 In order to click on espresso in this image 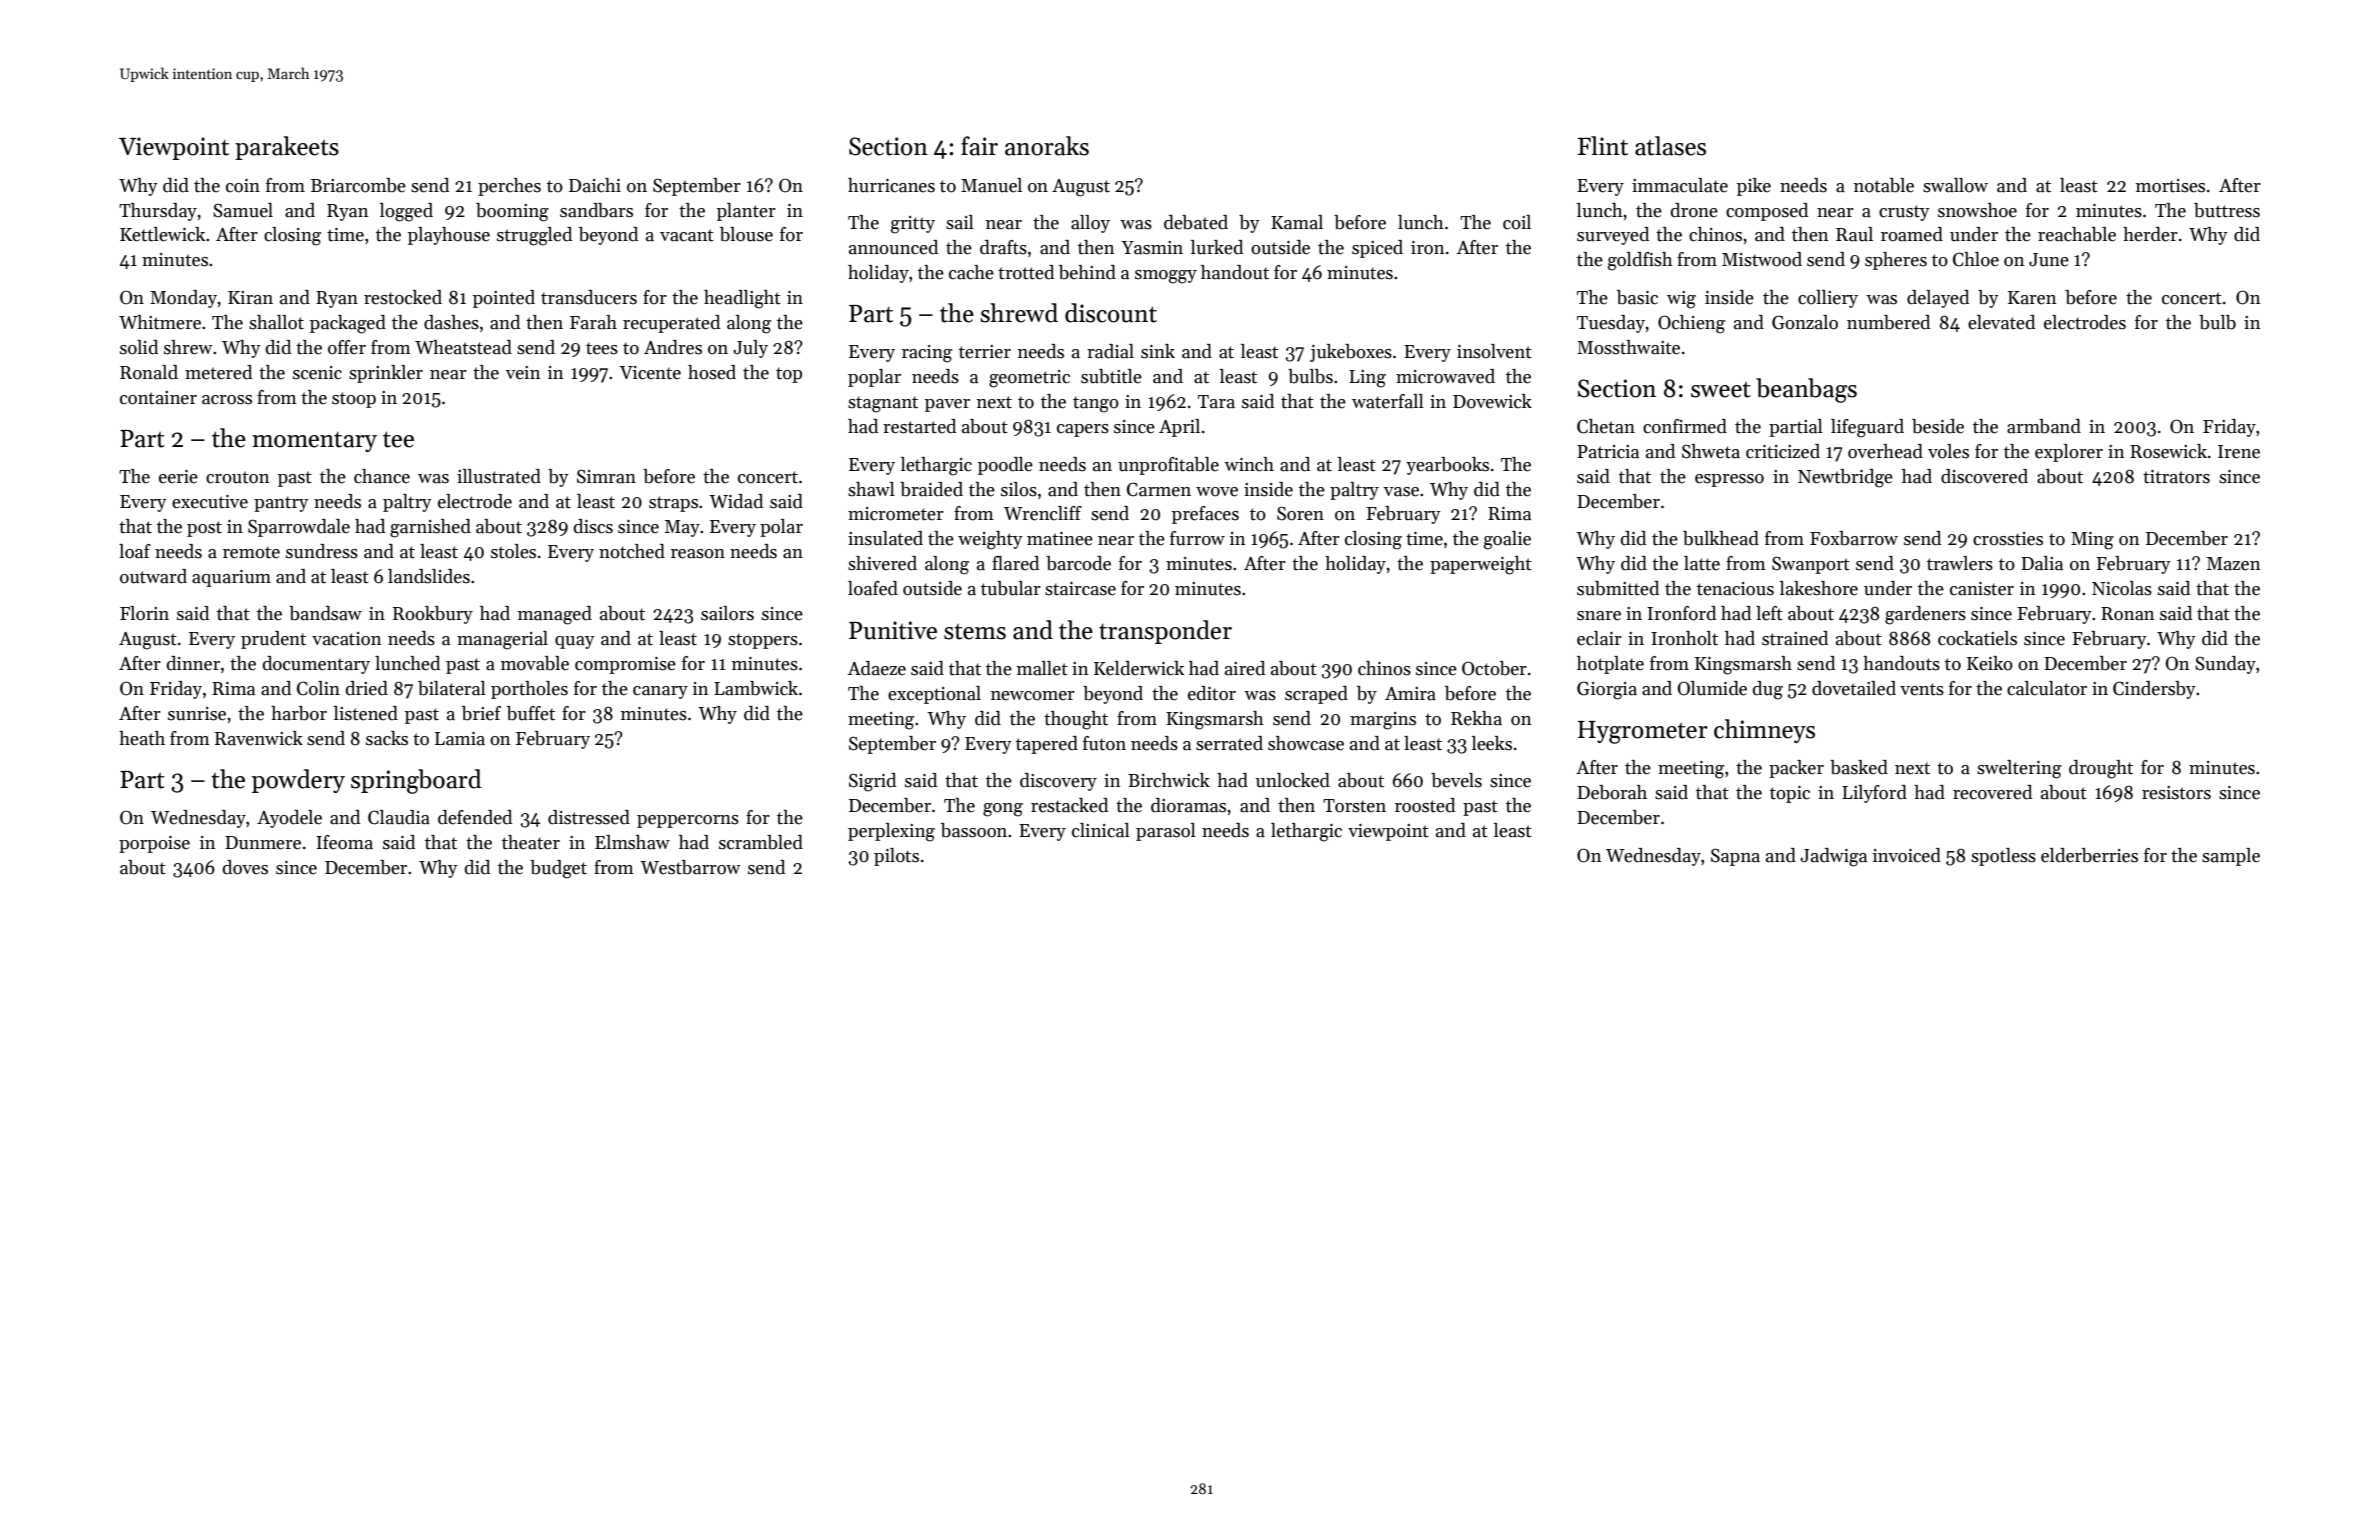, I will do `click(1729, 480)`.
